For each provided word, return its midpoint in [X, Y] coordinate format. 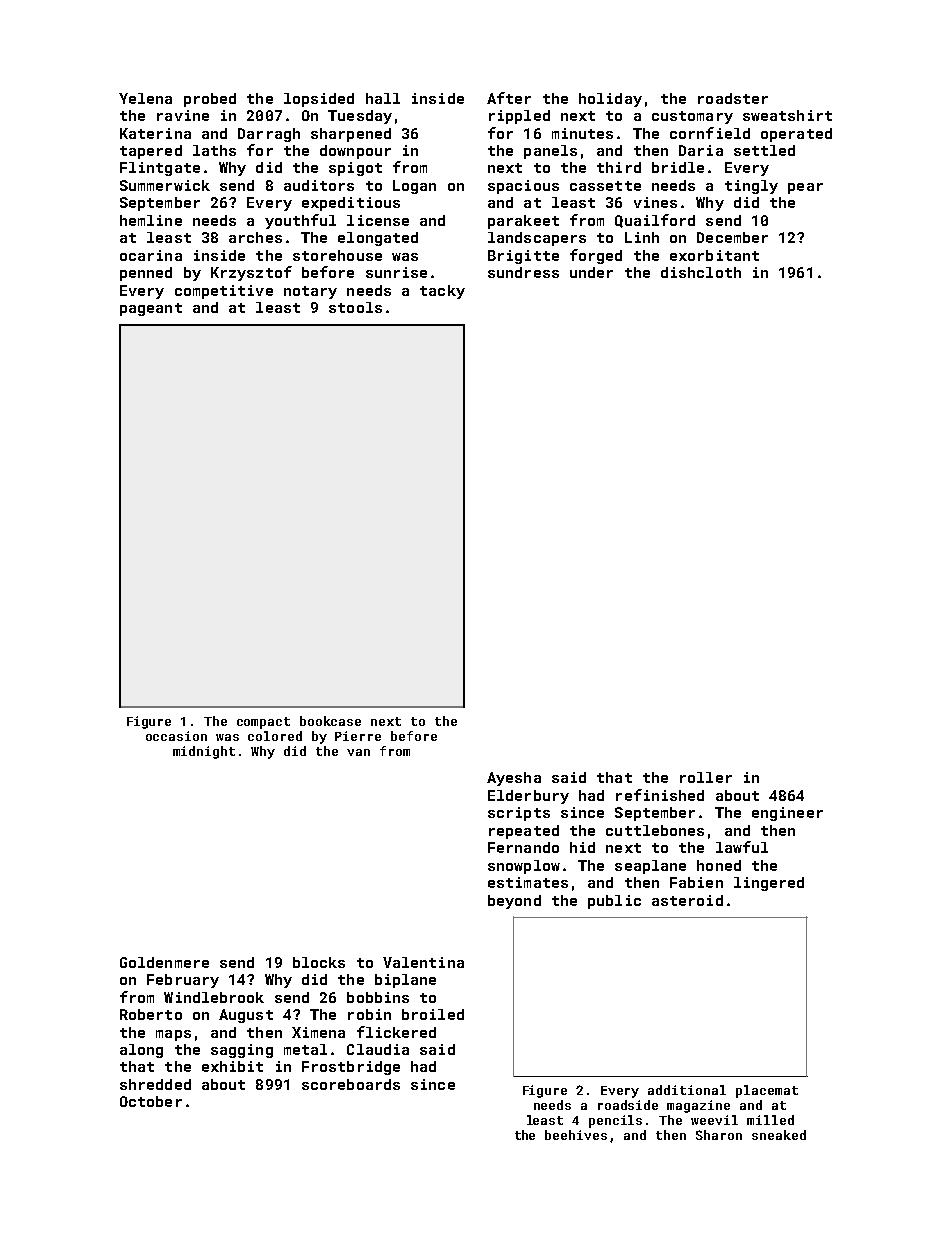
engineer [787, 814]
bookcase [330, 721]
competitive [224, 292]
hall [383, 98]
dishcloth [701, 272]
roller [706, 777]
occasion [176, 736]
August [246, 1016]
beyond [514, 902]
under [591, 272]
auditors [319, 185]
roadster [733, 98]
